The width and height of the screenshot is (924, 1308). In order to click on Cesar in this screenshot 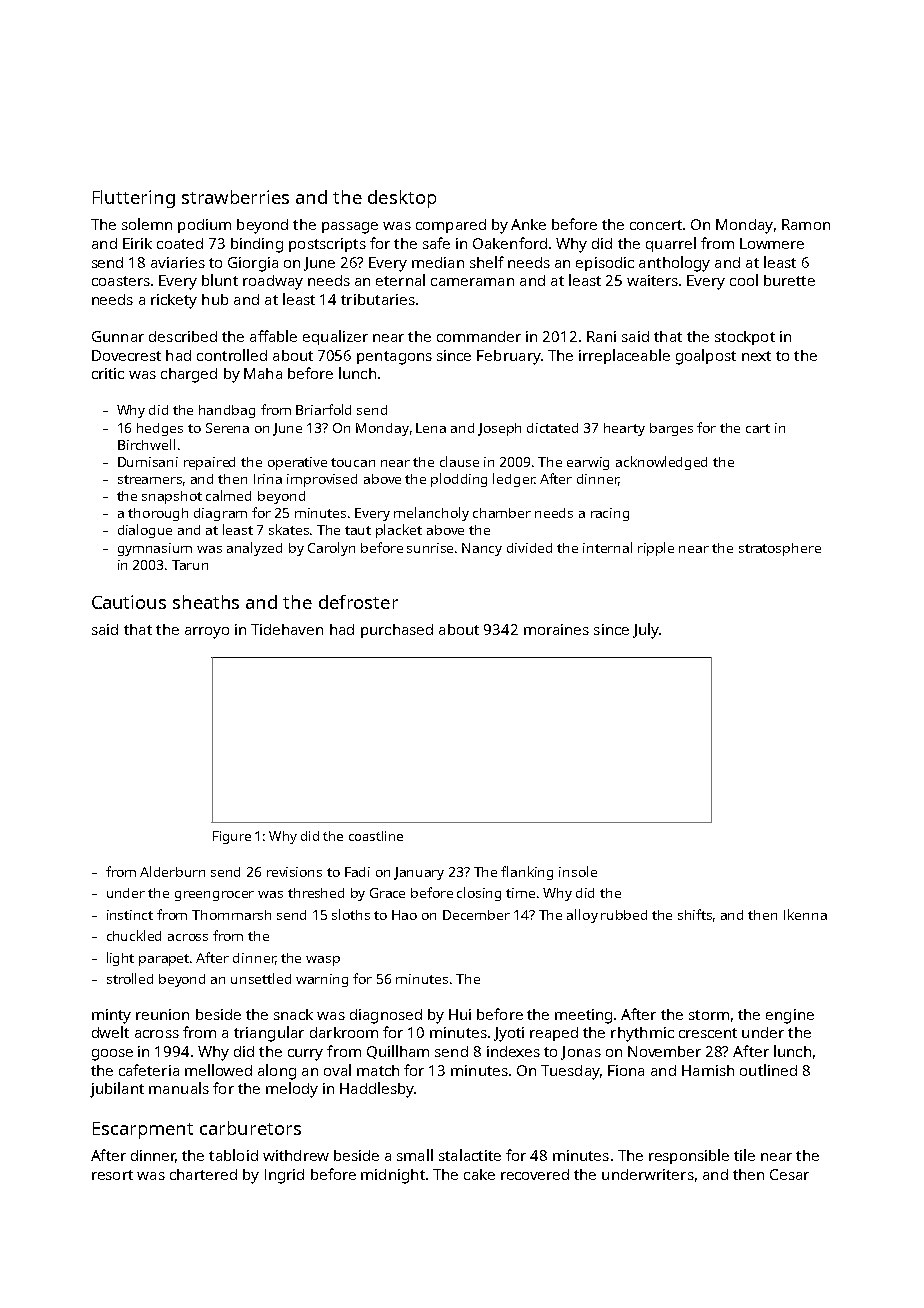, I will do `click(789, 1174)`.
